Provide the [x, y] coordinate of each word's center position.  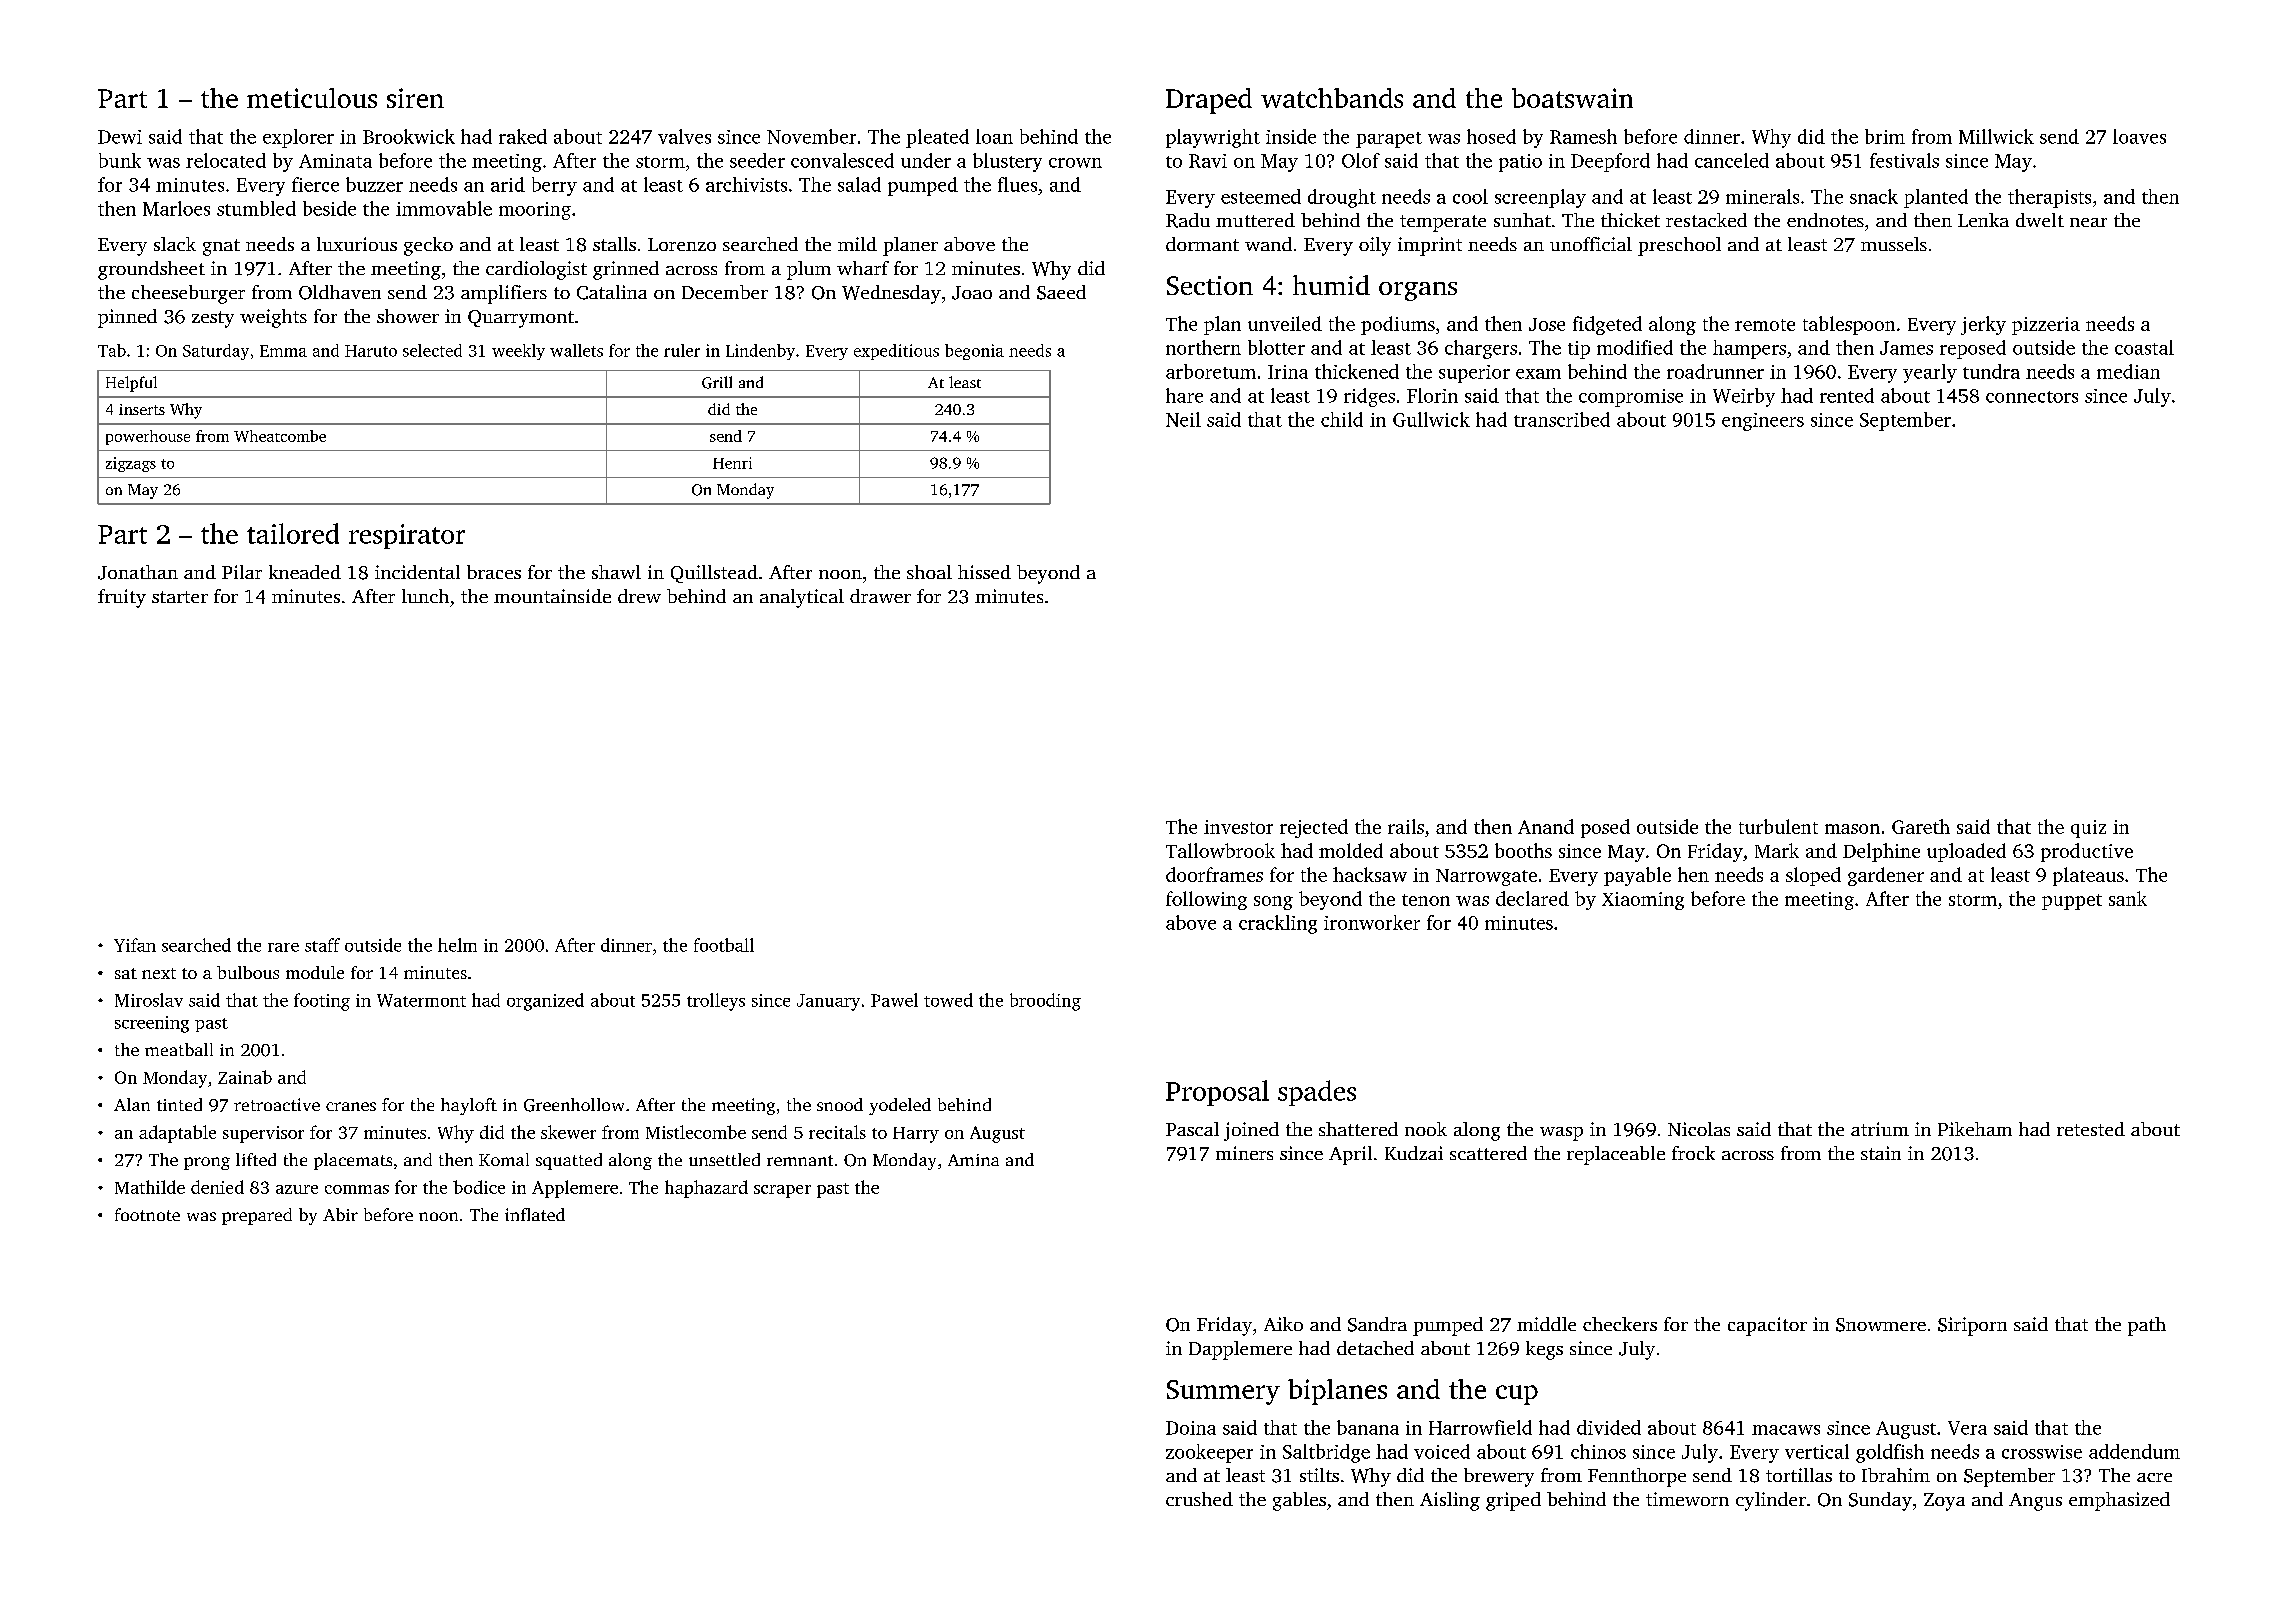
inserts [142, 409]
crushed [1199, 1499]
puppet [2072, 902]
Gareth [1921, 826]
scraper [782, 1191]
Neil [1183, 419]
